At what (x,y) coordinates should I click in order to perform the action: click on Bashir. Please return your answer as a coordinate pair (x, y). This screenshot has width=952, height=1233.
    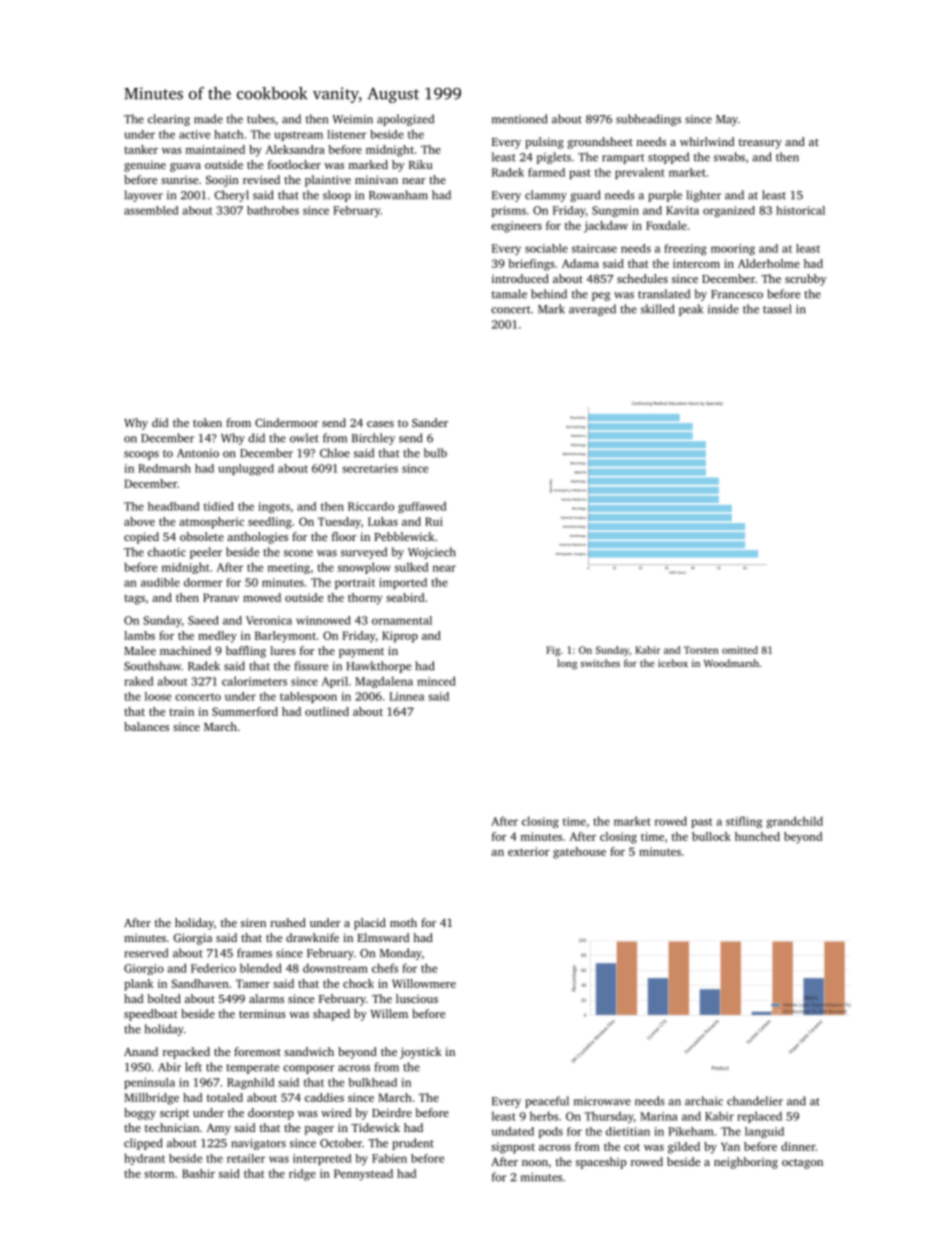
    Looking at the image, I should click on (198, 1173).
